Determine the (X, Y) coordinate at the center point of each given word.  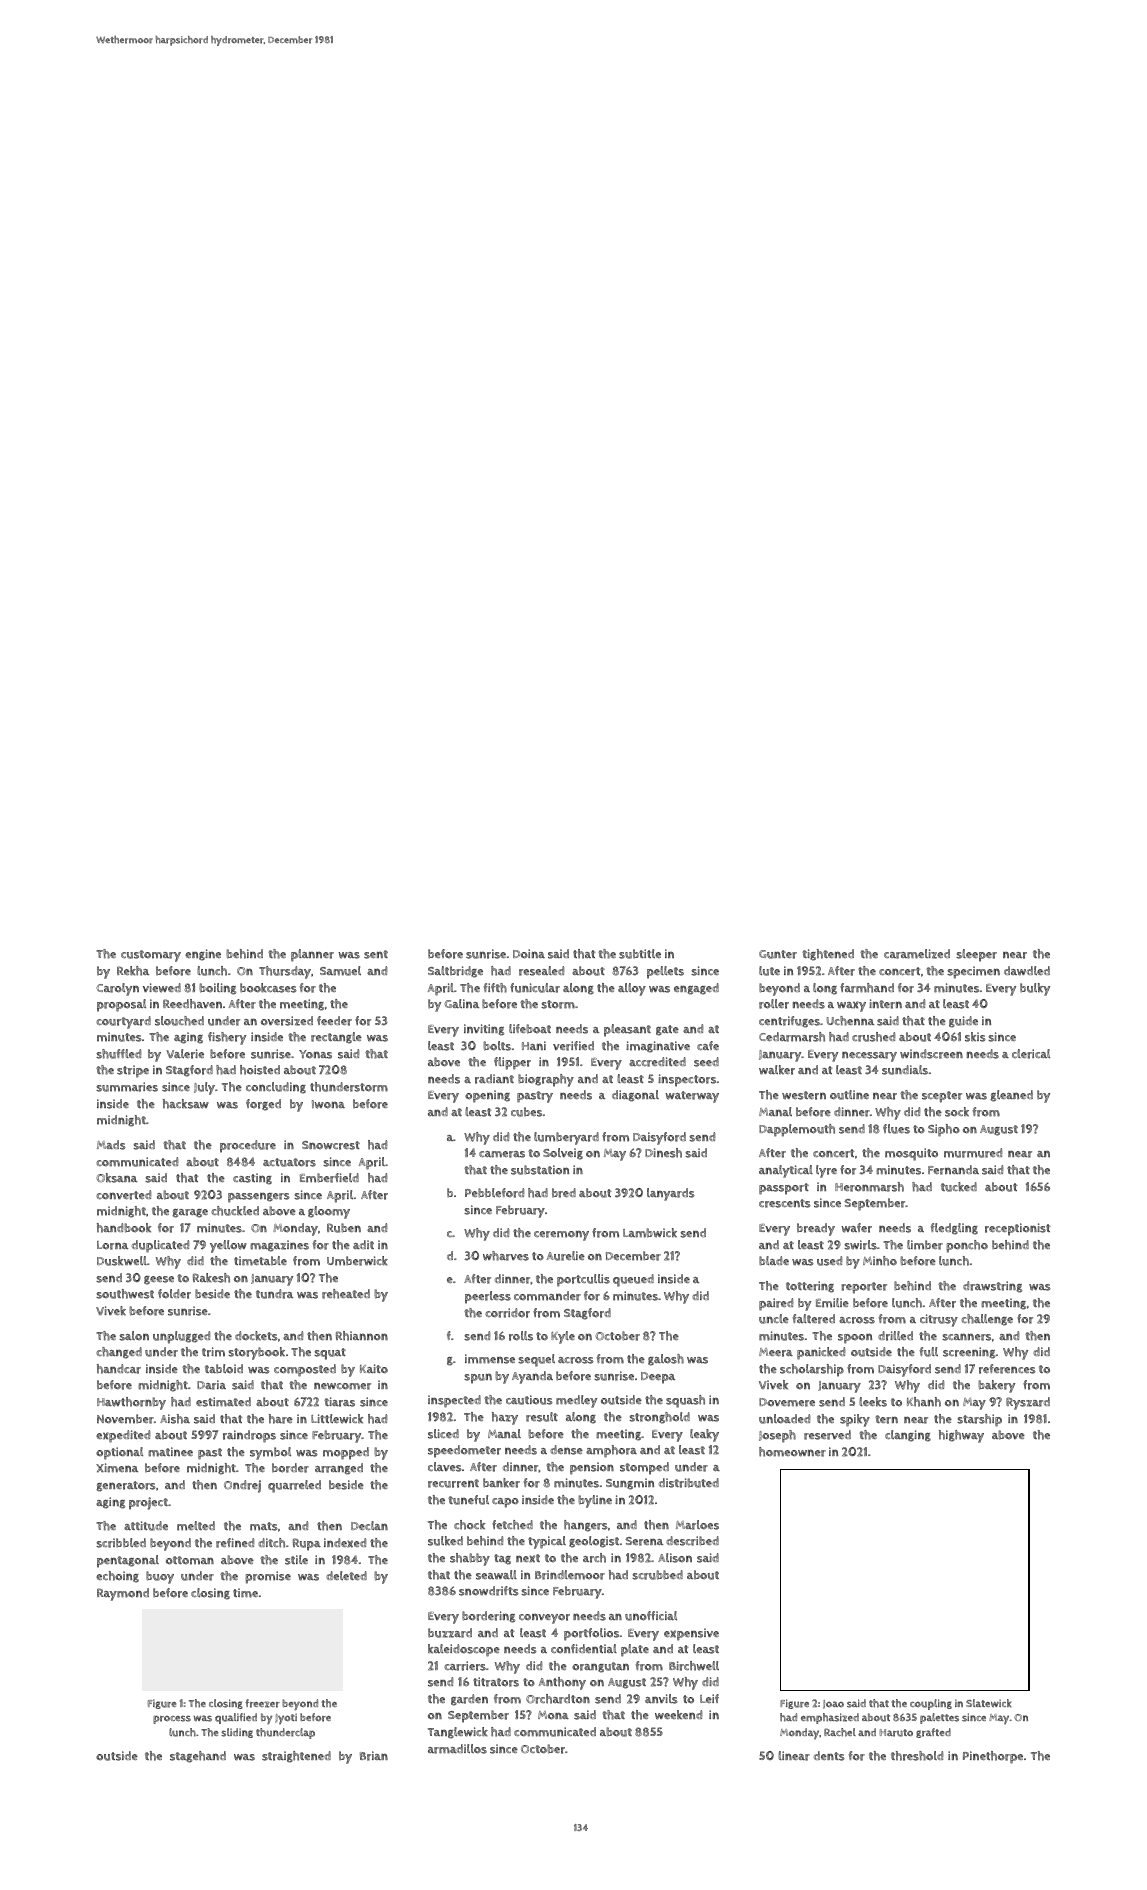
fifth (495, 988)
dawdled (1027, 971)
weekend (678, 1715)
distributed (689, 1483)
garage (190, 1213)
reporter (864, 1288)
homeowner (792, 1452)
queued (633, 1280)
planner (312, 955)
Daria (211, 1385)
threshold (917, 1756)
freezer (262, 1703)
